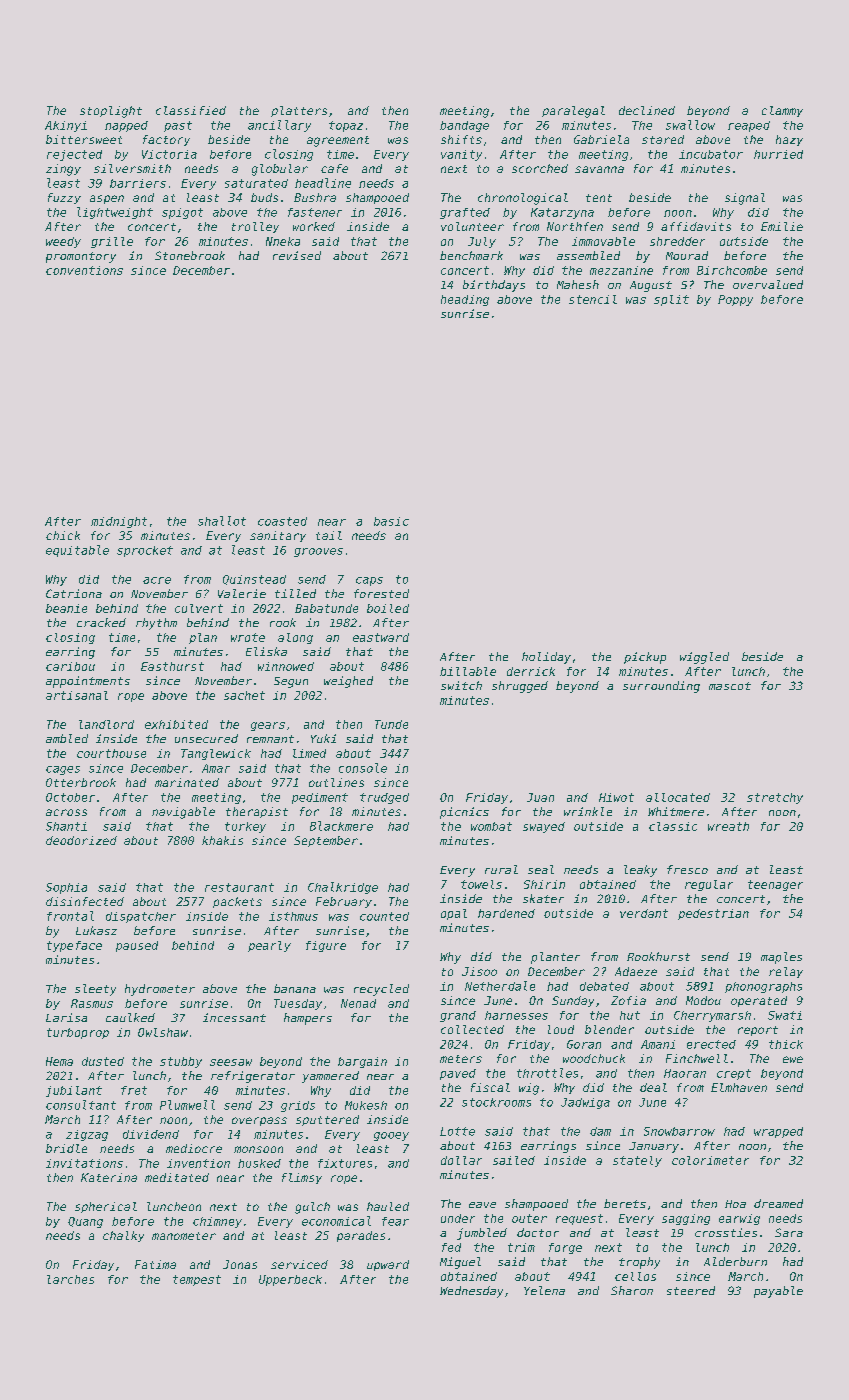 The width and height of the page is (849, 1400). What do you see at coordinates (573, 1001) in the page?
I see `Sunday` at bounding box center [573, 1001].
